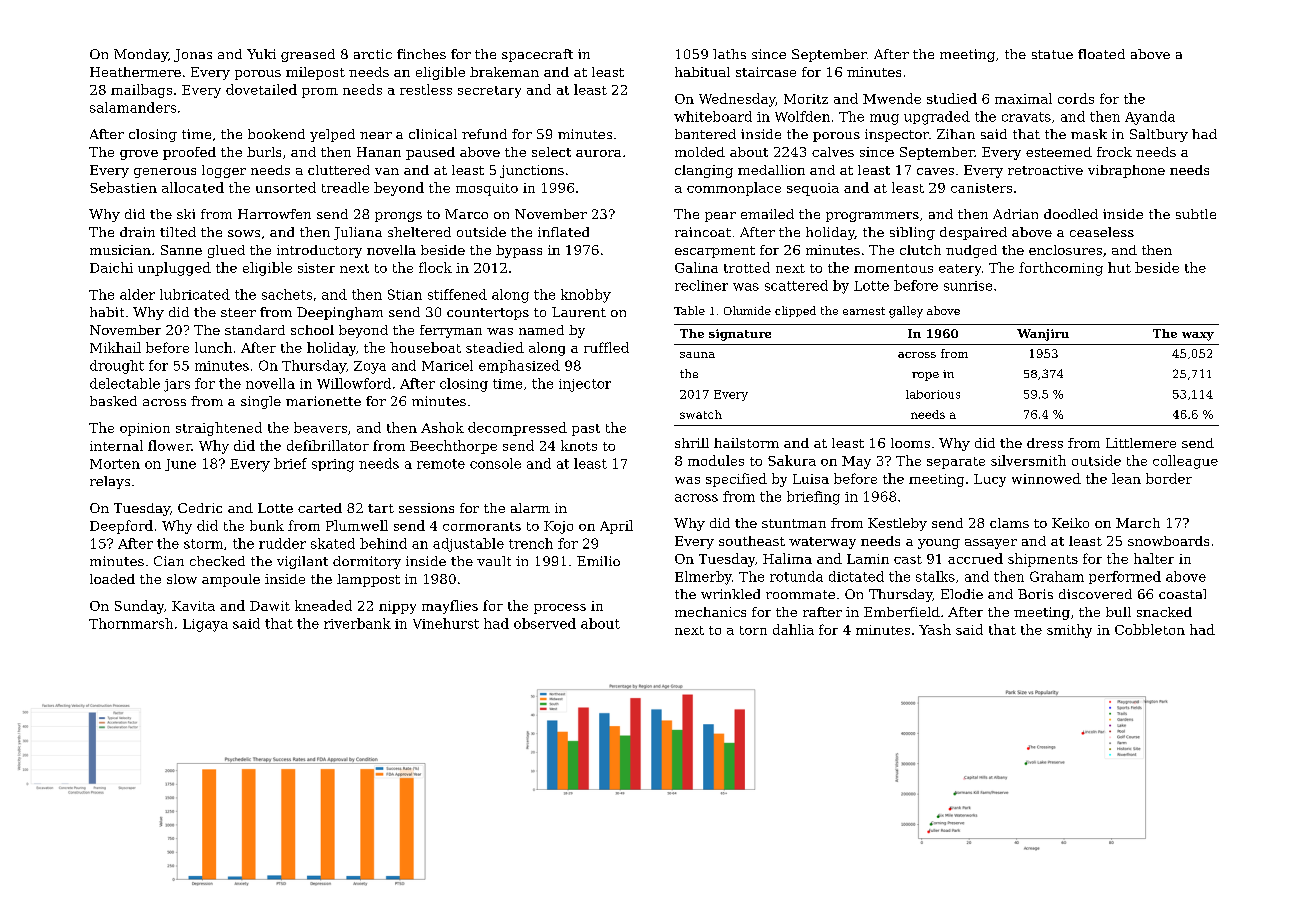  What do you see at coordinates (697, 355) in the screenshot?
I see `sauna` at bounding box center [697, 355].
